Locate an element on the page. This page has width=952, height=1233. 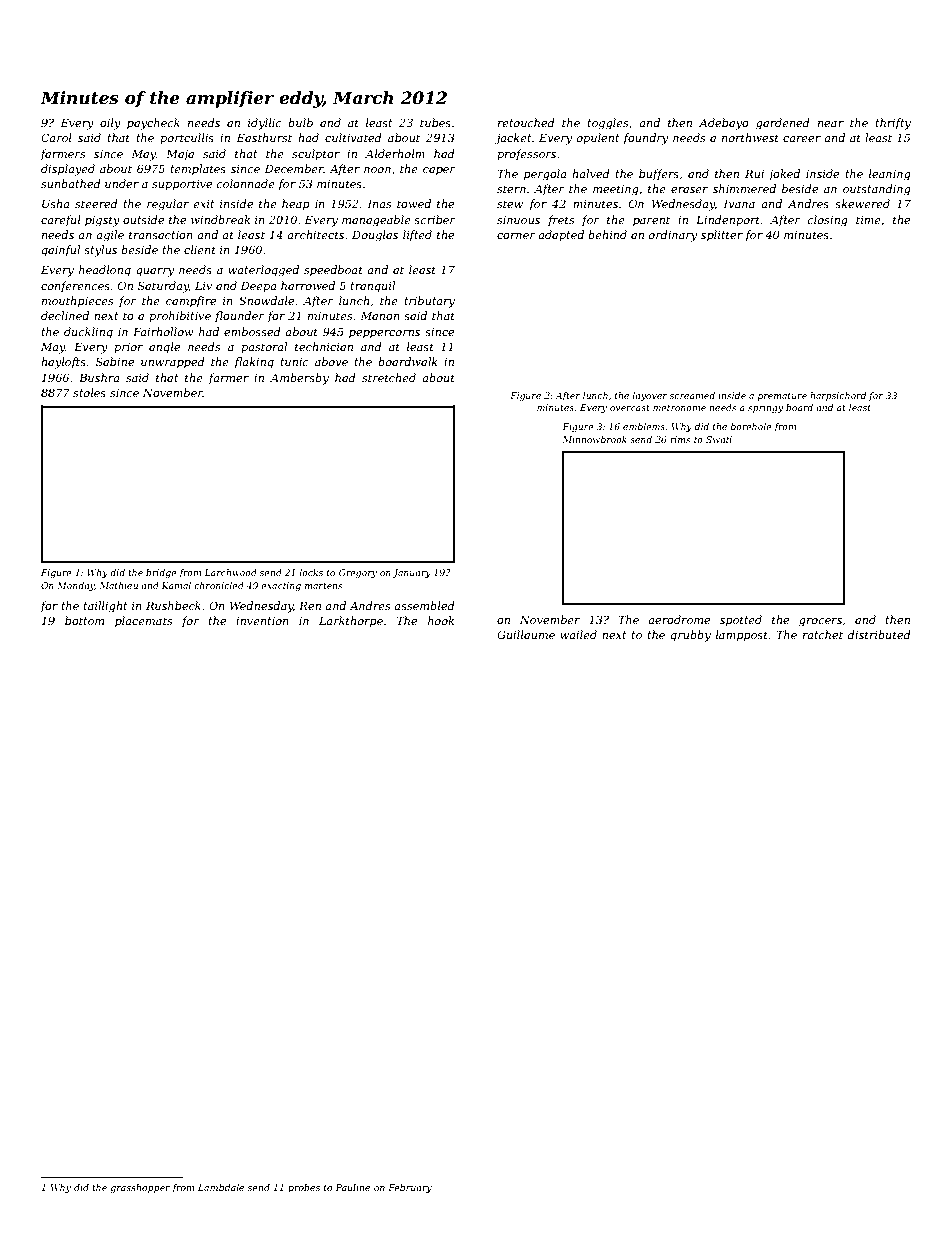
professors is located at coordinates (526, 154).
